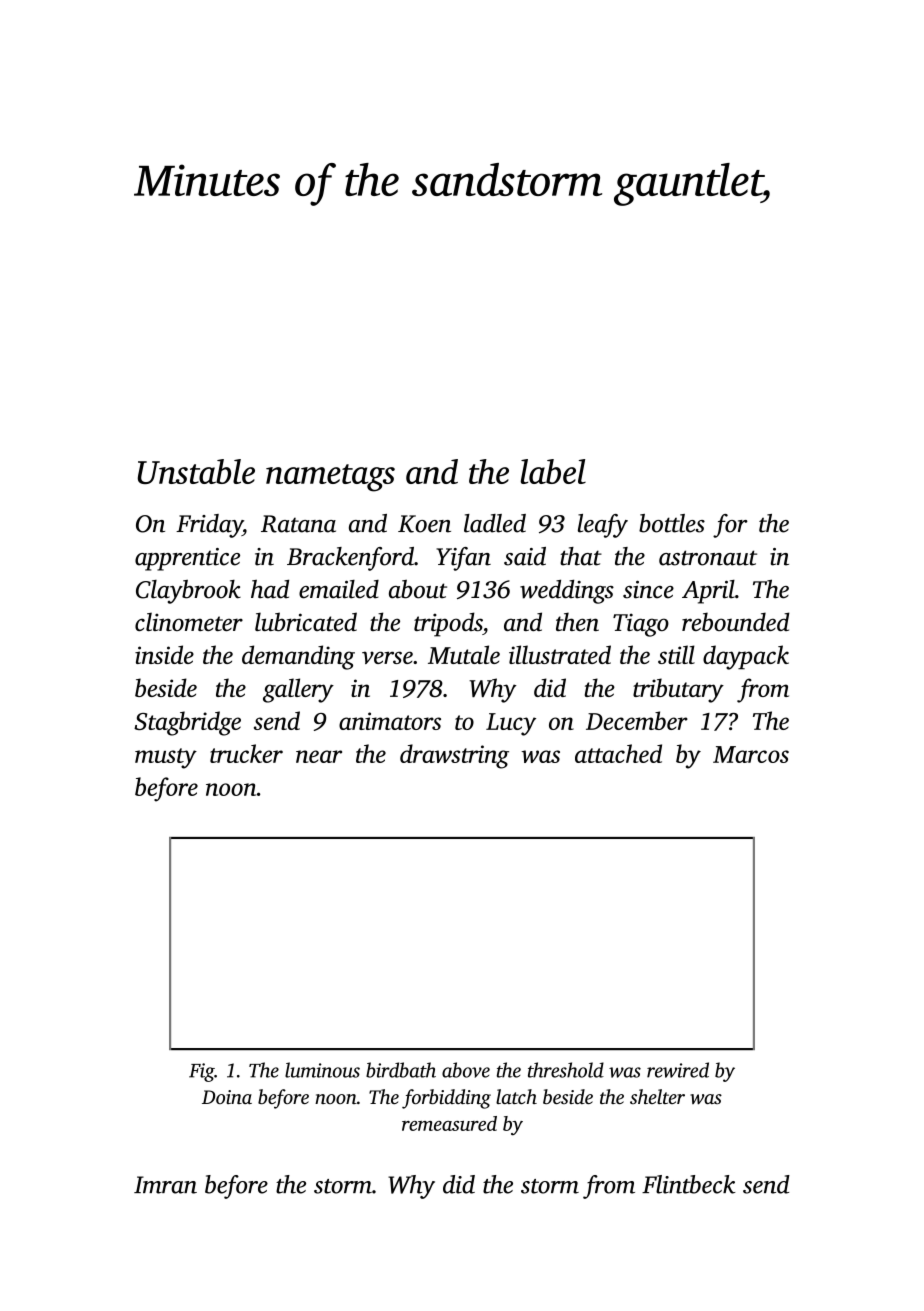 The width and height of the page is (924, 1311). Describe the element at coordinates (330, 478) in the page. I see `nametags` at that location.
